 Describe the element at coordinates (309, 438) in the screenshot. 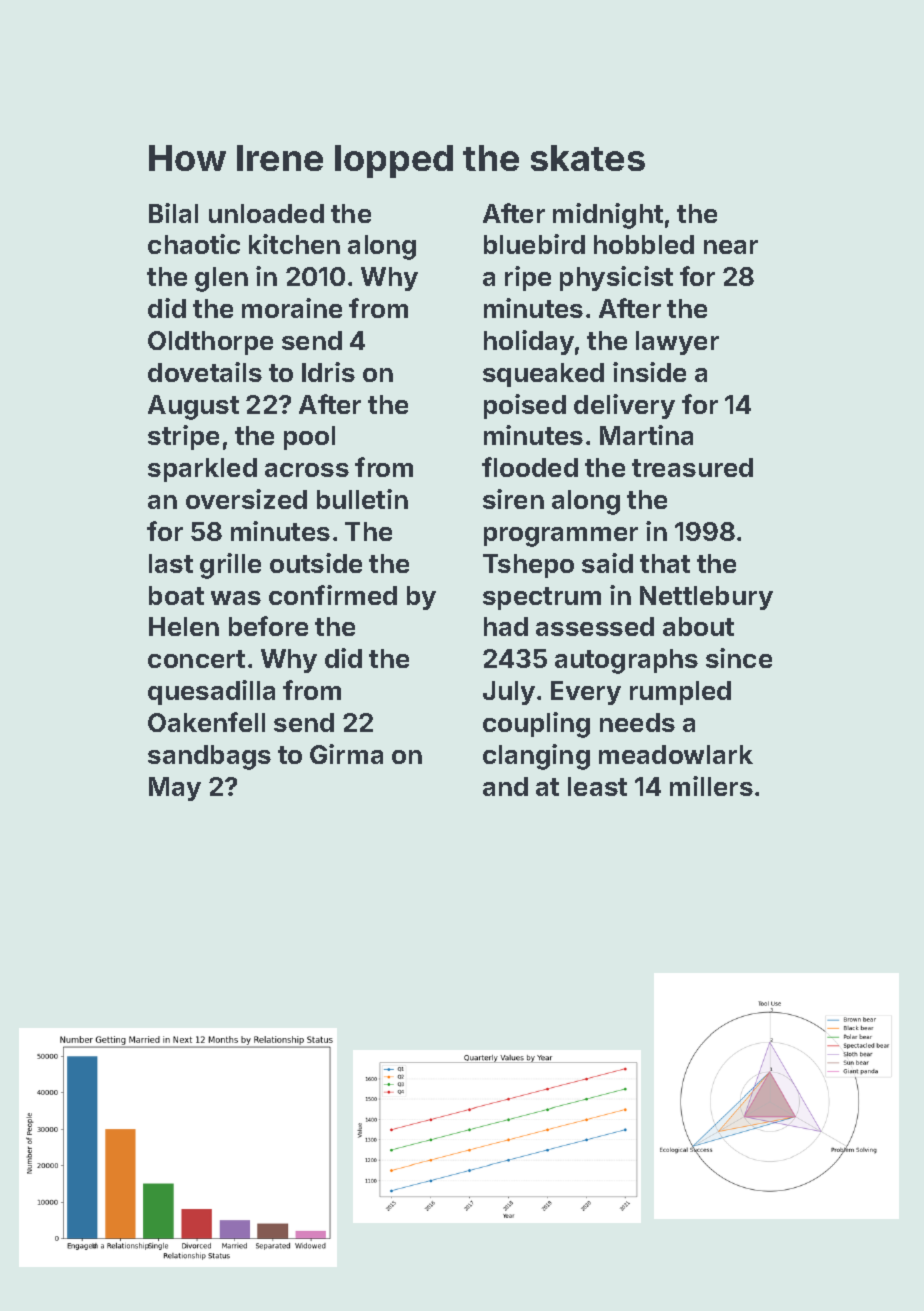

I see `pool` at that location.
